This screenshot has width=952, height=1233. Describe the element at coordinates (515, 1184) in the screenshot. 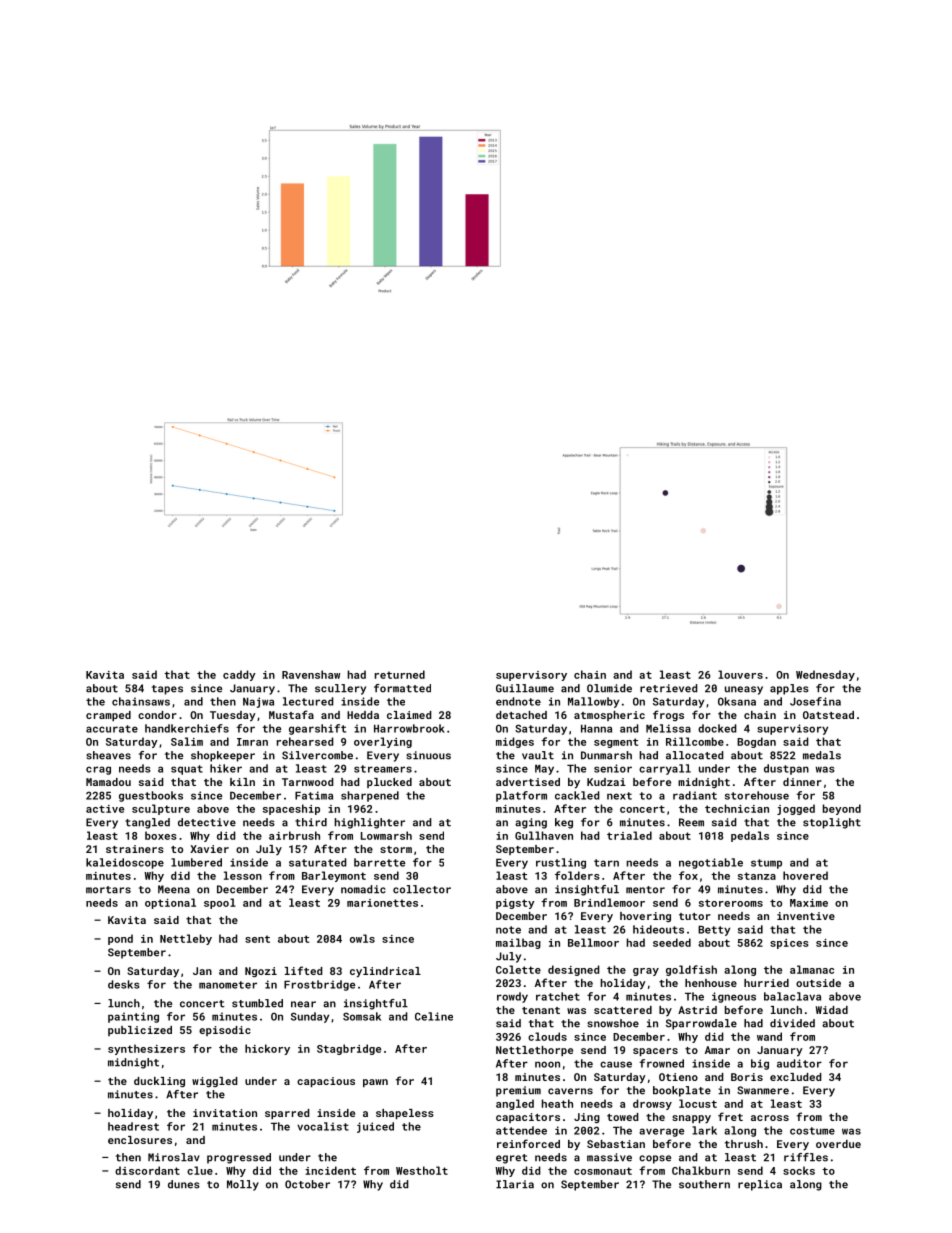

I see `Ilaria` at that location.
